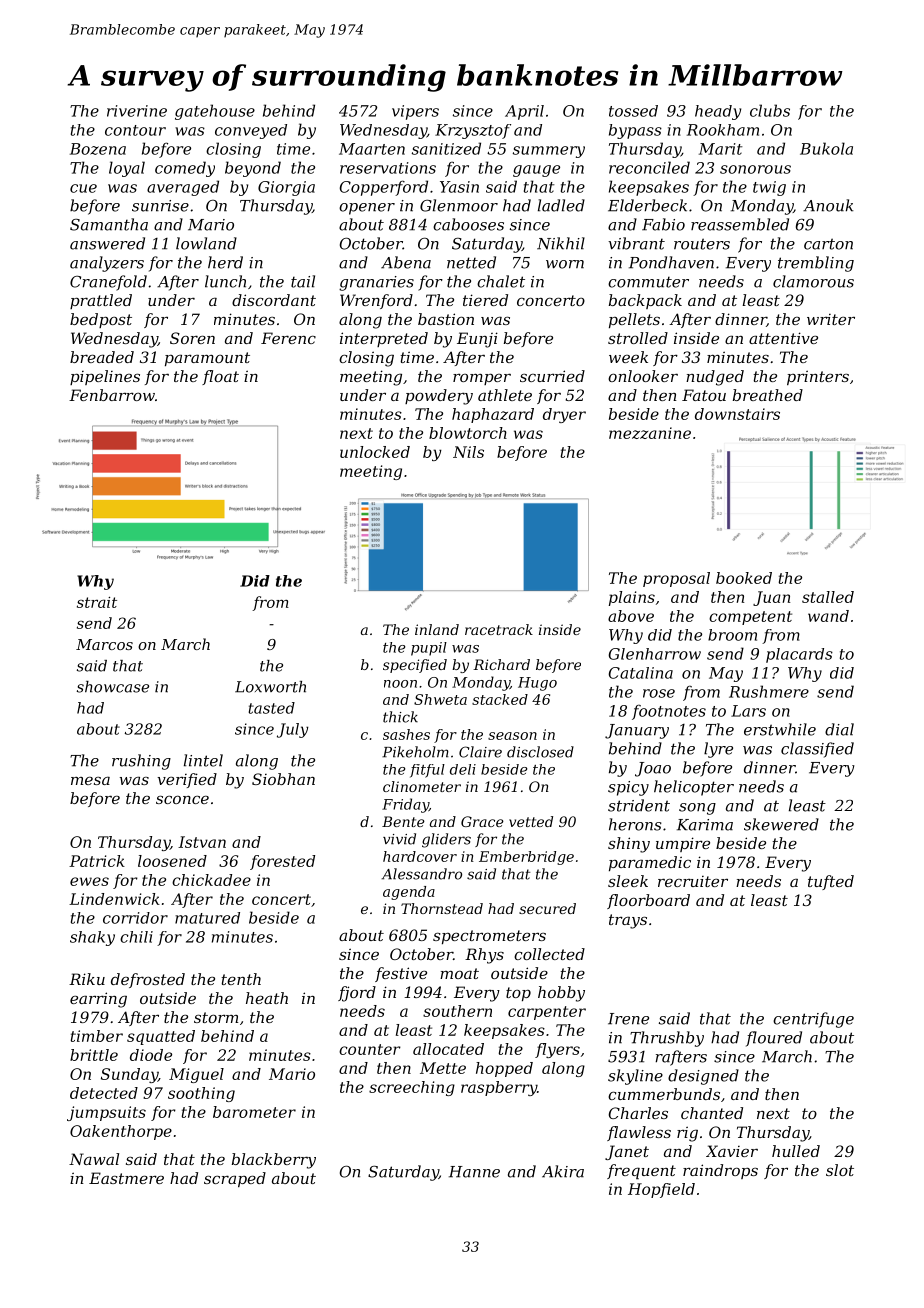  Describe the element at coordinates (650, 433) in the screenshot. I see `mezzanine` at that location.
